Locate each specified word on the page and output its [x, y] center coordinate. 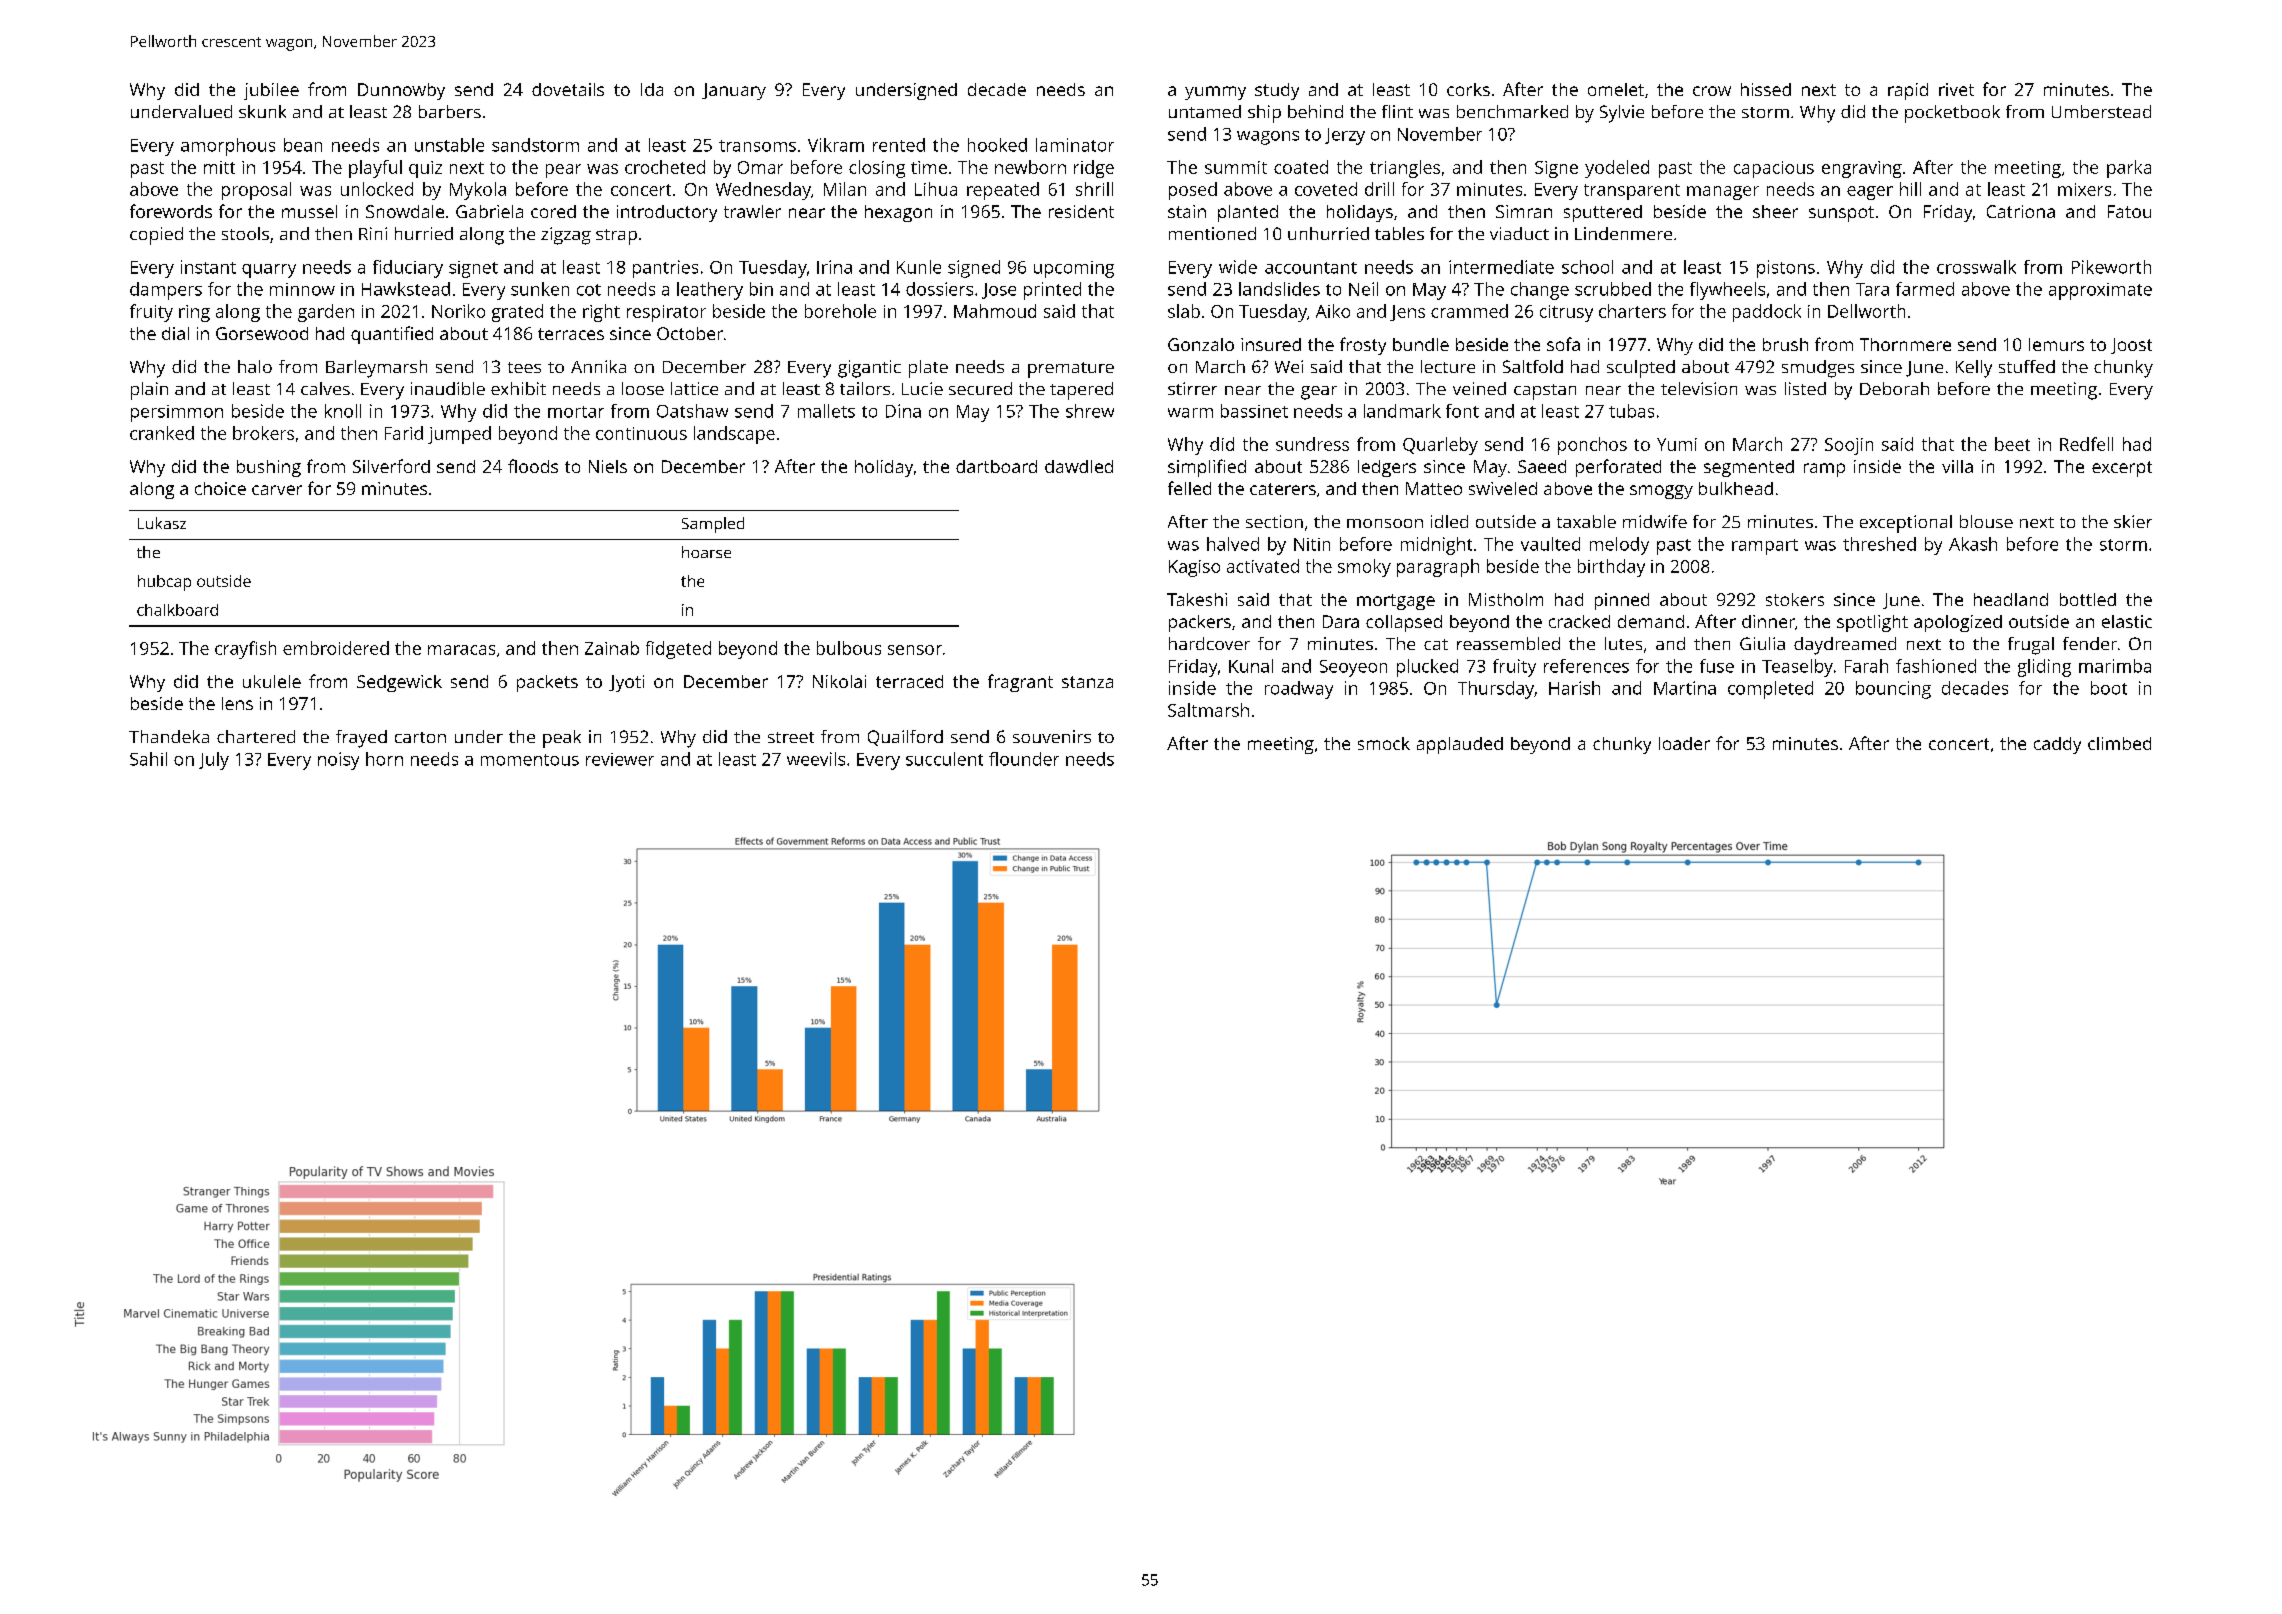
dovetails [568, 89]
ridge [1094, 169]
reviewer [620, 759]
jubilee [271, 91]
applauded [1460, 745]
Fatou [2129, 211]
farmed [1925, 289]
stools [245, 233]
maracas [461, 650]
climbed [2119, 743]
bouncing [1893, 690]
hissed [1766, 89]
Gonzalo [1201, 344]
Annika [598, 366]
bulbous [849, 648]
